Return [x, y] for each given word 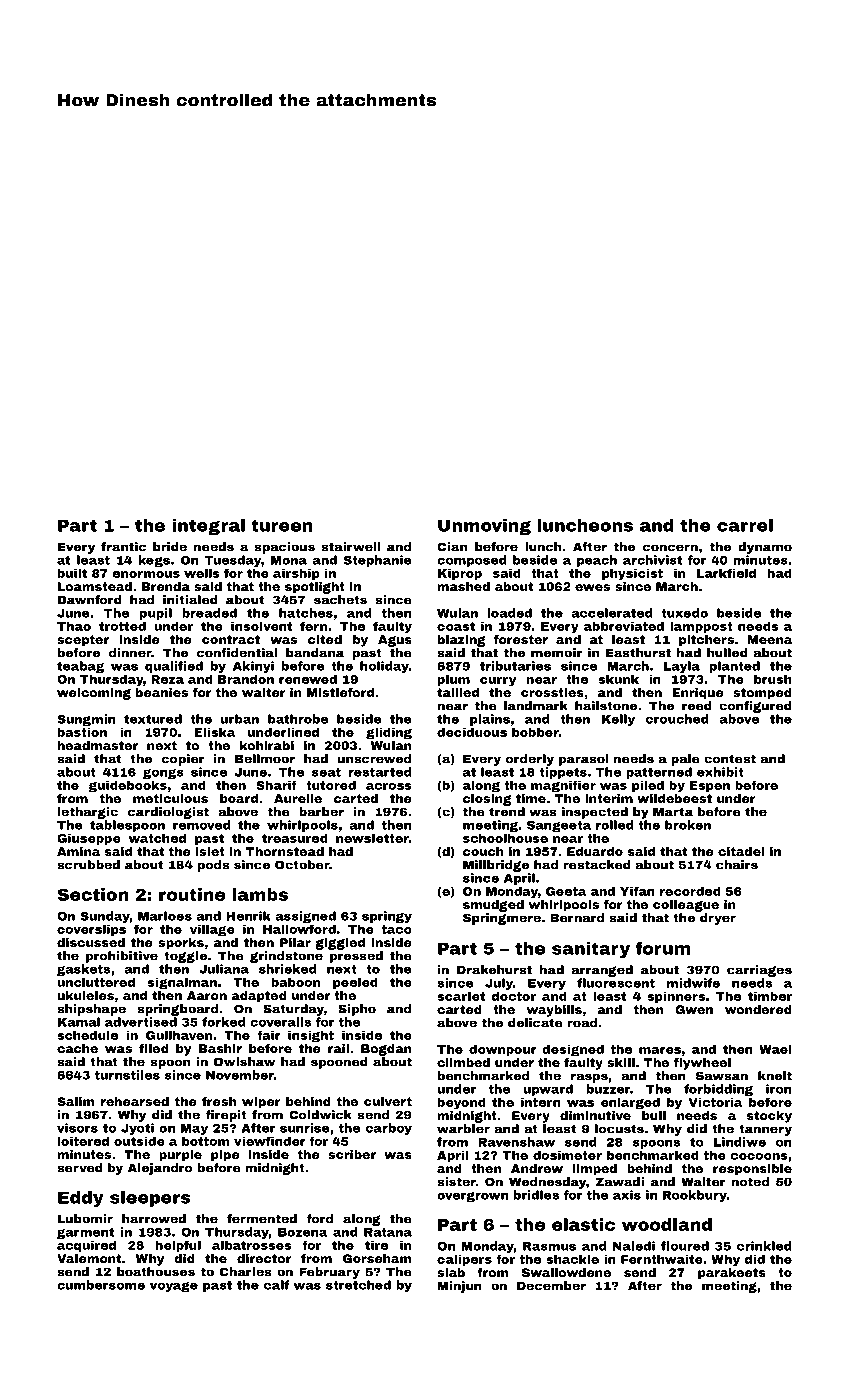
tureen [282, 525]
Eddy [81, 1199]
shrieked [287, 969]
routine [192, 894]
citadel [741, 851]
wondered [758, 1009]
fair [269, 1035]
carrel [745, 525]
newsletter [372, 838]
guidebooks [128, 786]
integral [208, 527]
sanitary [591, 950]
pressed [356, 957]
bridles [536, 1195]
